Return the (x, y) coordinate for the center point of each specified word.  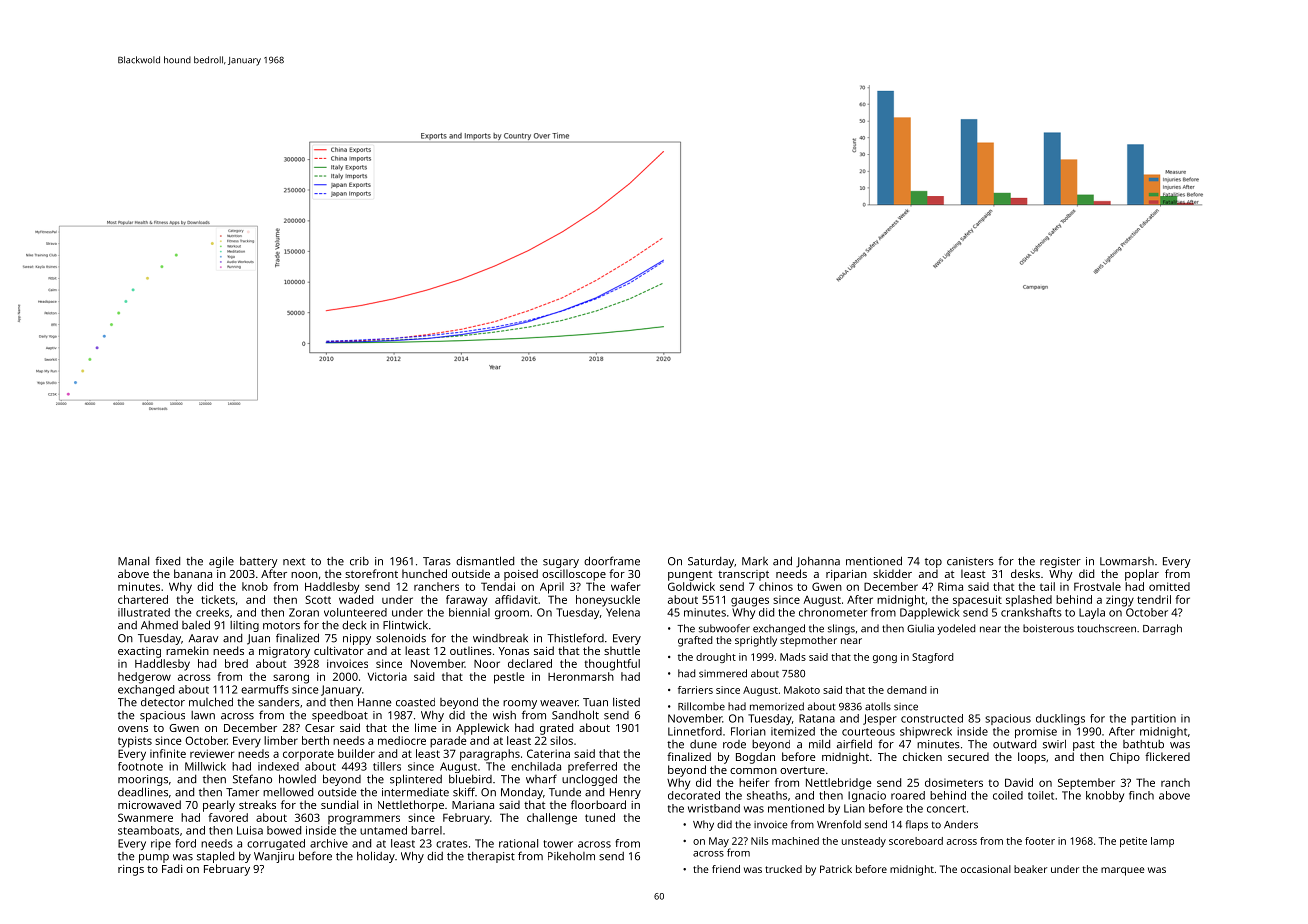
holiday (376, 857)
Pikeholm (571, 856)
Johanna (818, 562)
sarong (291, 679)
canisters (970, 561)
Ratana (817, 718)
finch (1141, 795)
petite (1133, 842)
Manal (133, 561)
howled (297, 779)
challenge (552, 819)
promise (1036, 732)
